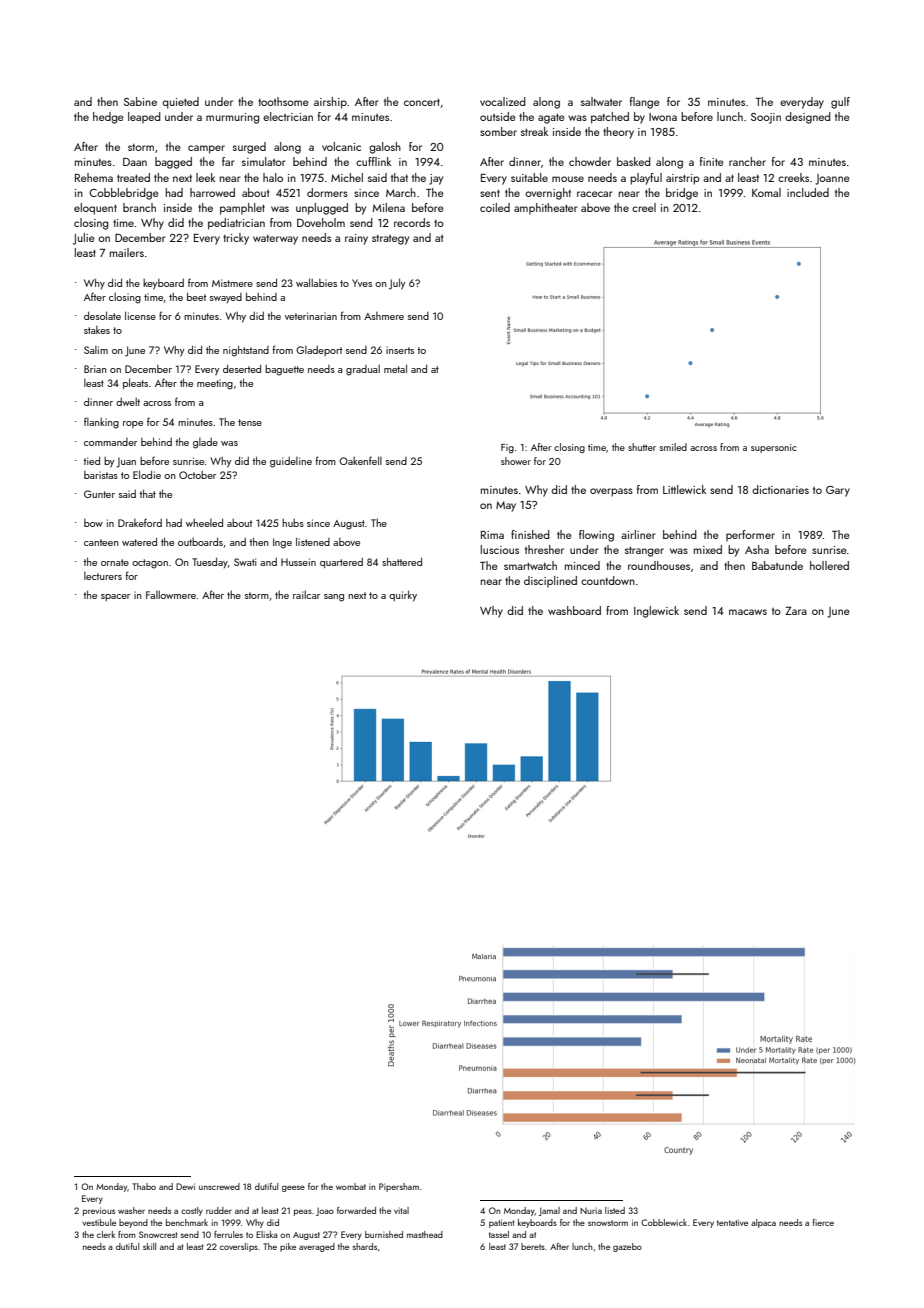 The image size is (924, 1308). Describe the element at coordinates (546, 209) in the image. I see `amphitheater` at that location.
